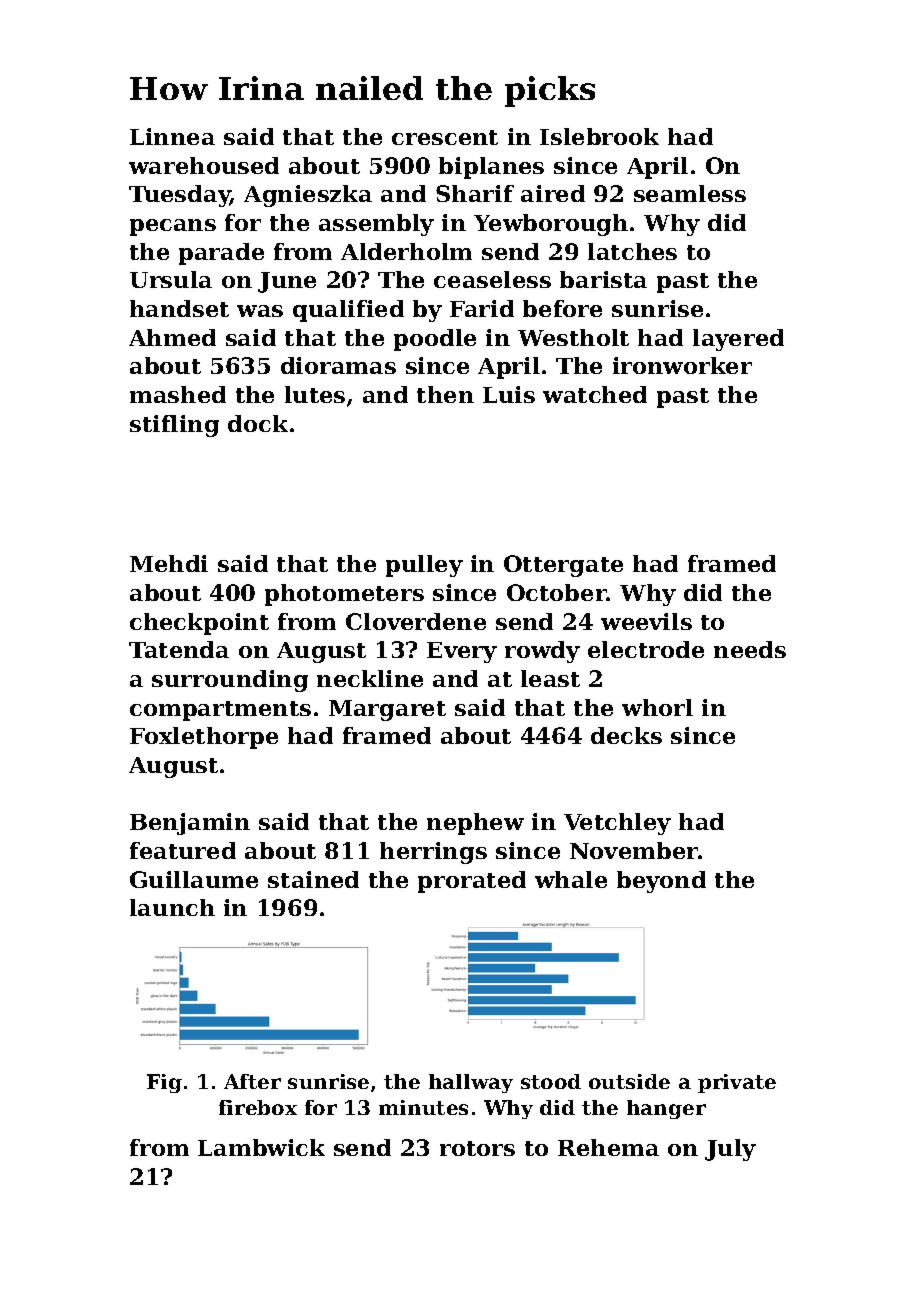  Describe the element at coordinates (220, 711) in the page. I see `compartments` at that location.
